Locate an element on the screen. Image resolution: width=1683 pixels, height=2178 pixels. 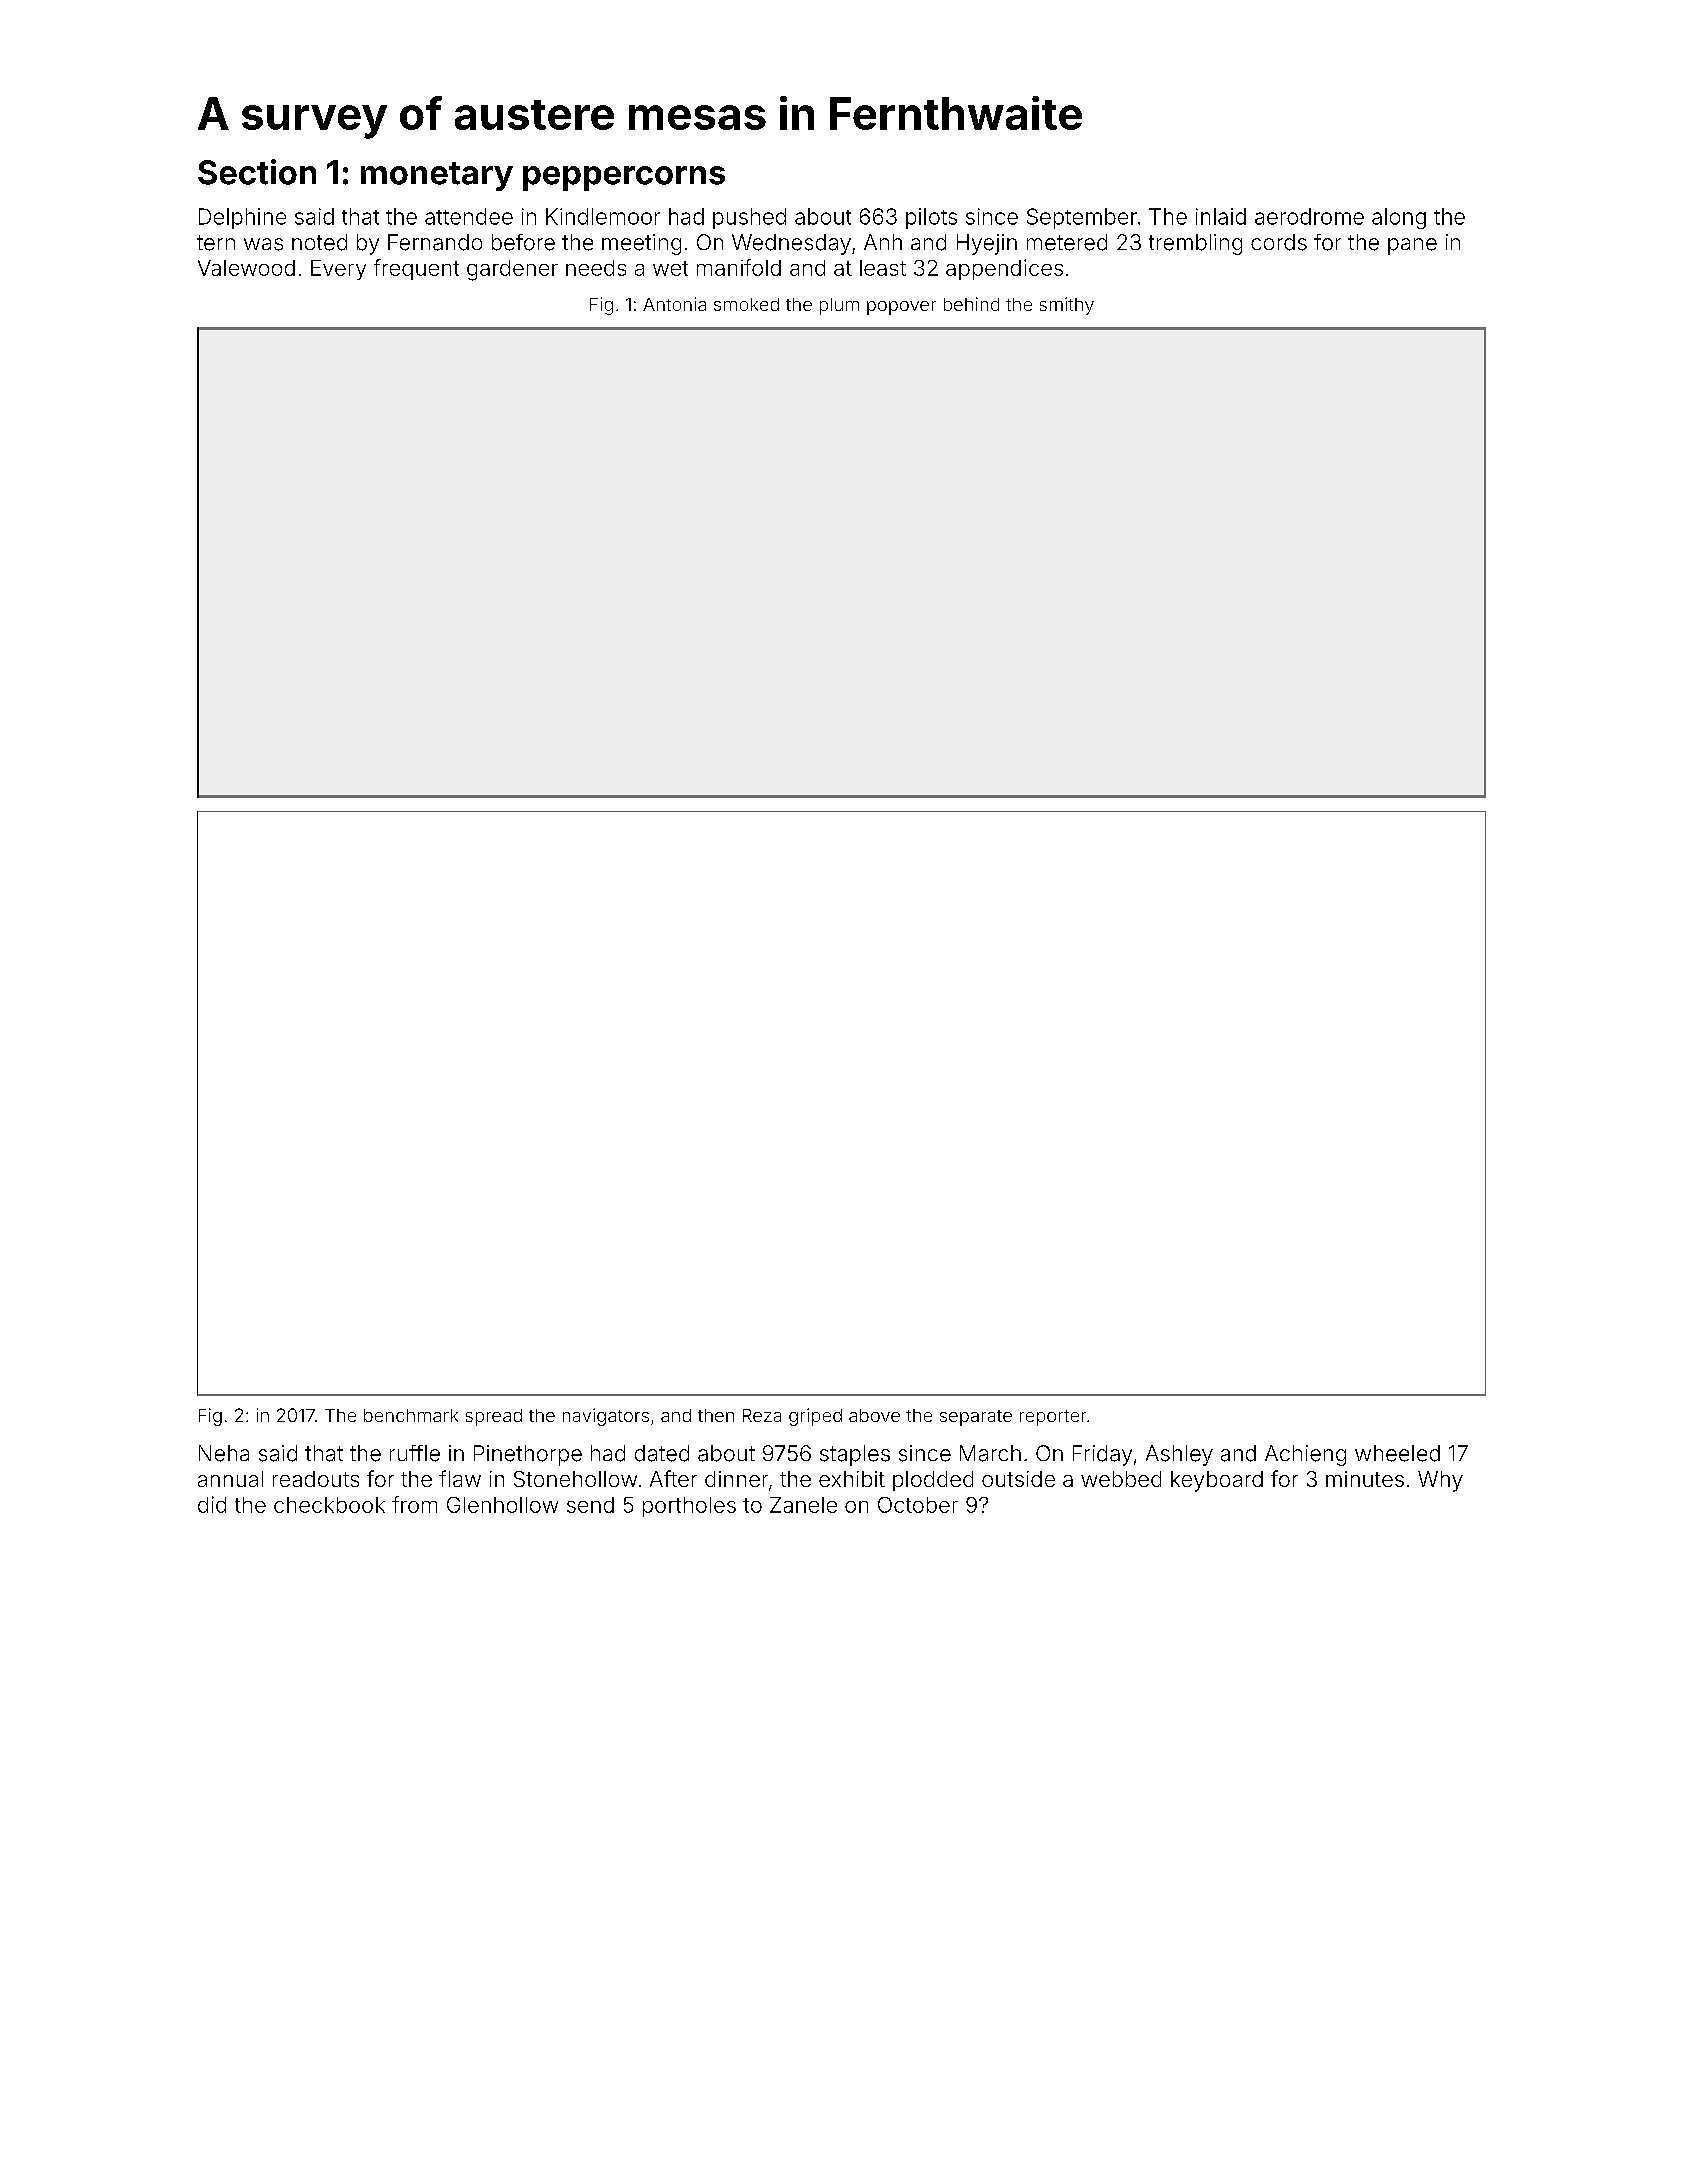
Every is located at coordinates (338, 270).
